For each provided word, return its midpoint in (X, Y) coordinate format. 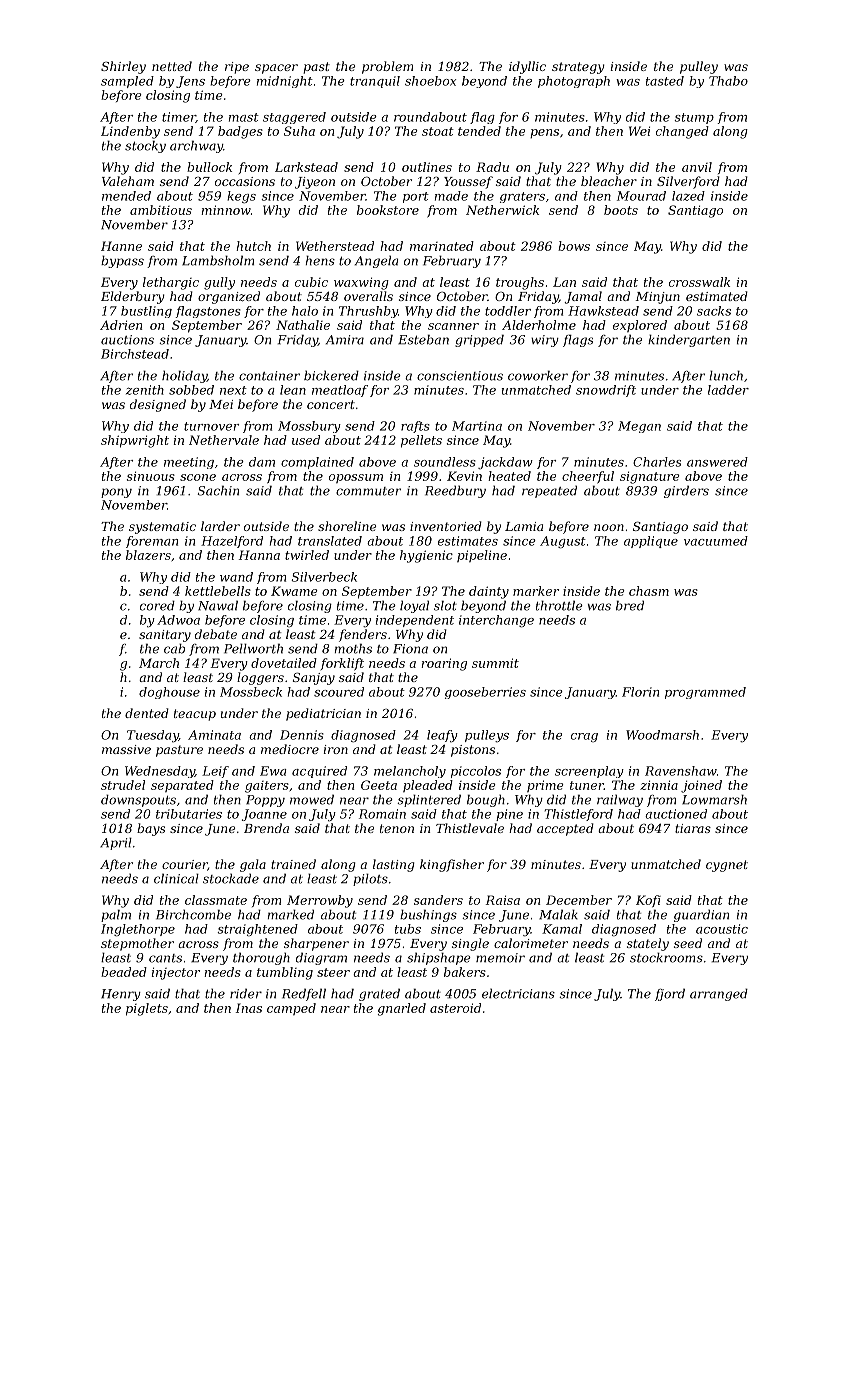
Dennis (302, 735)
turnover (211, 426)
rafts (415, 427)
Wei (639, 131)
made (451, 196)
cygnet (727, 866)
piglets (147, 1009)
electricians (518, 993)
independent (415, 621)
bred (630, 605)
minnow (226, 210)
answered (717, 462)
